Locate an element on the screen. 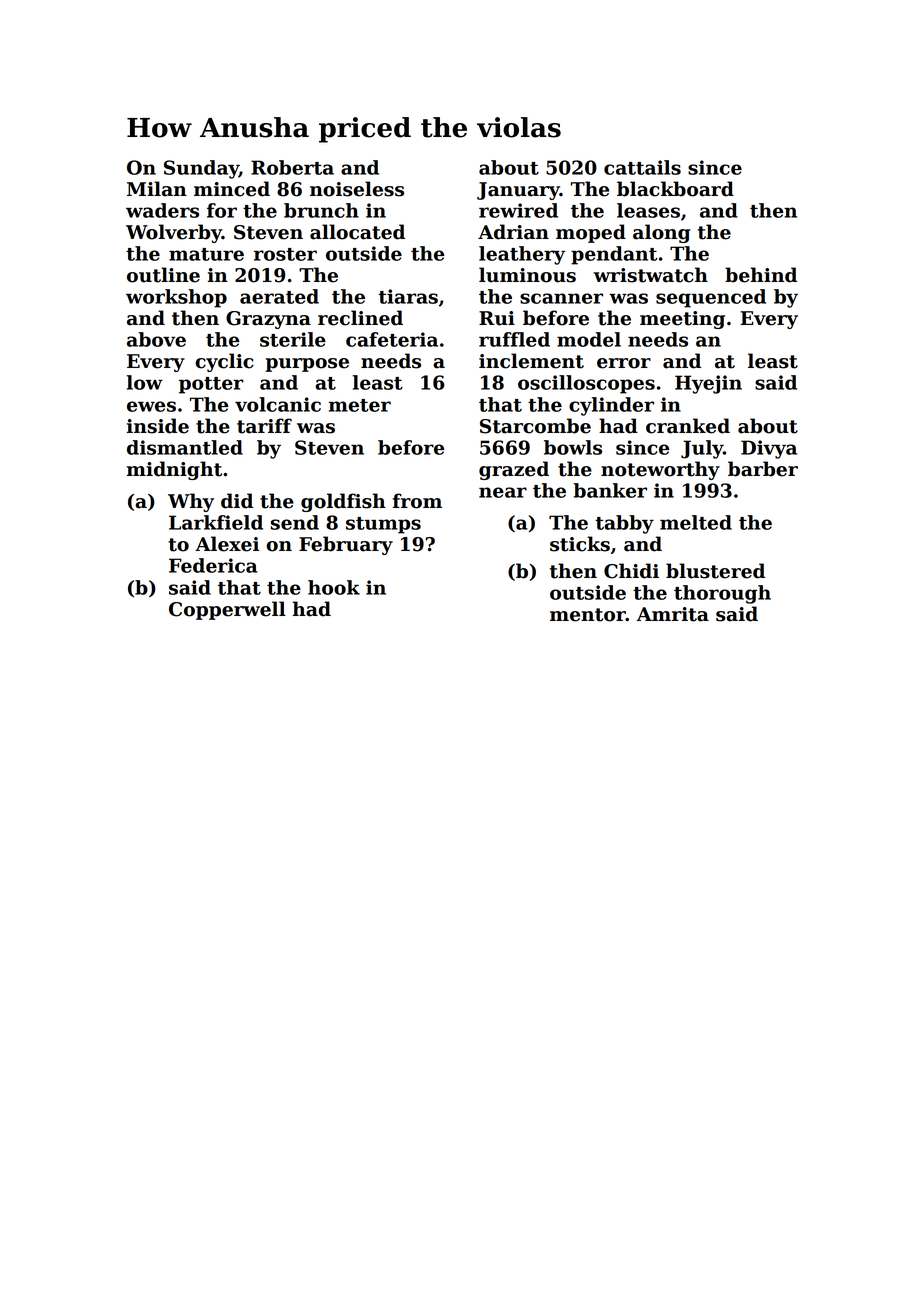 Image resolution: width=924 pixels, height=1311 pixels. send is located at coordinates (295, 522).
